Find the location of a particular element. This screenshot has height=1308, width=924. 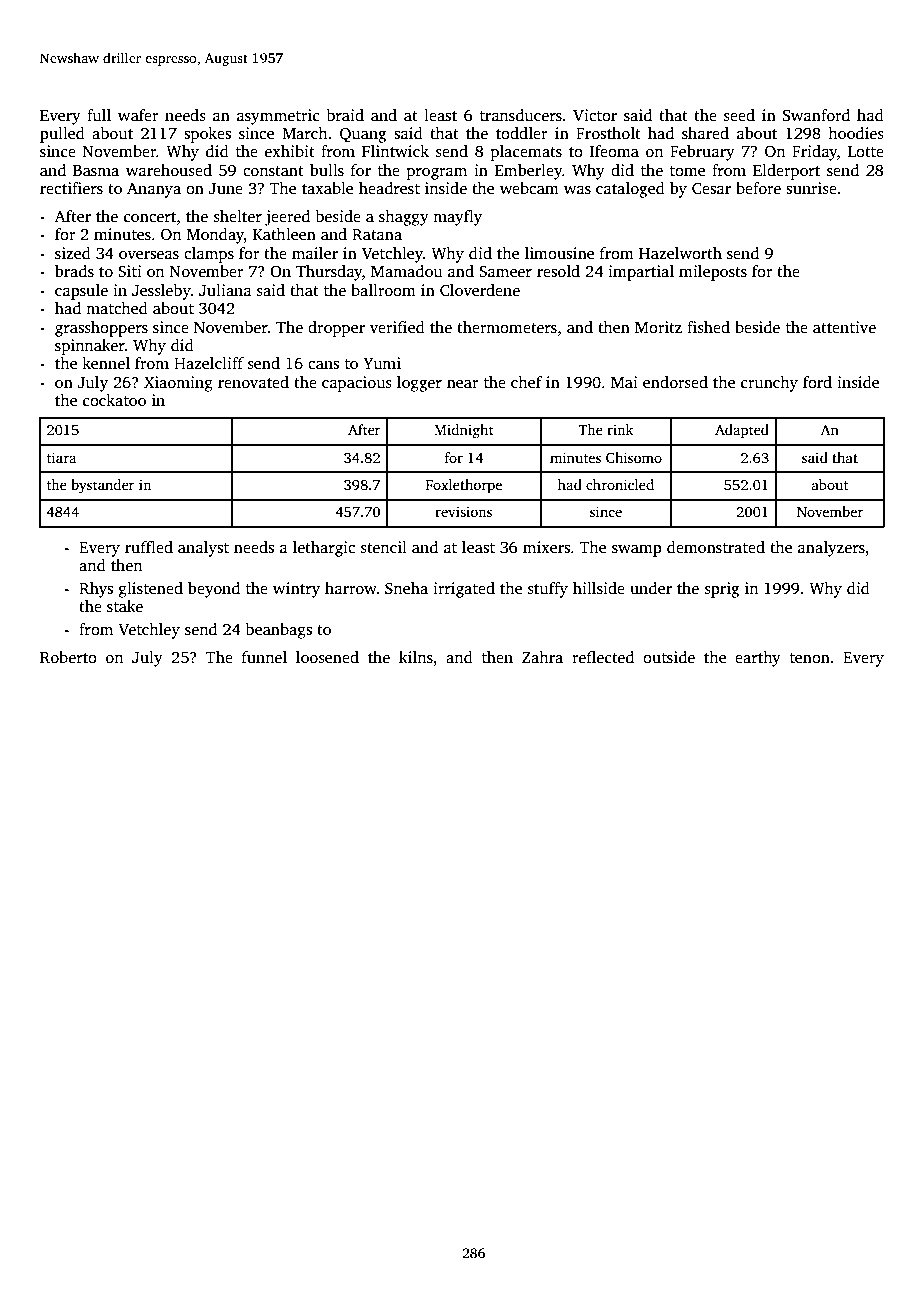

fished is located at coordinates (708, 327).
